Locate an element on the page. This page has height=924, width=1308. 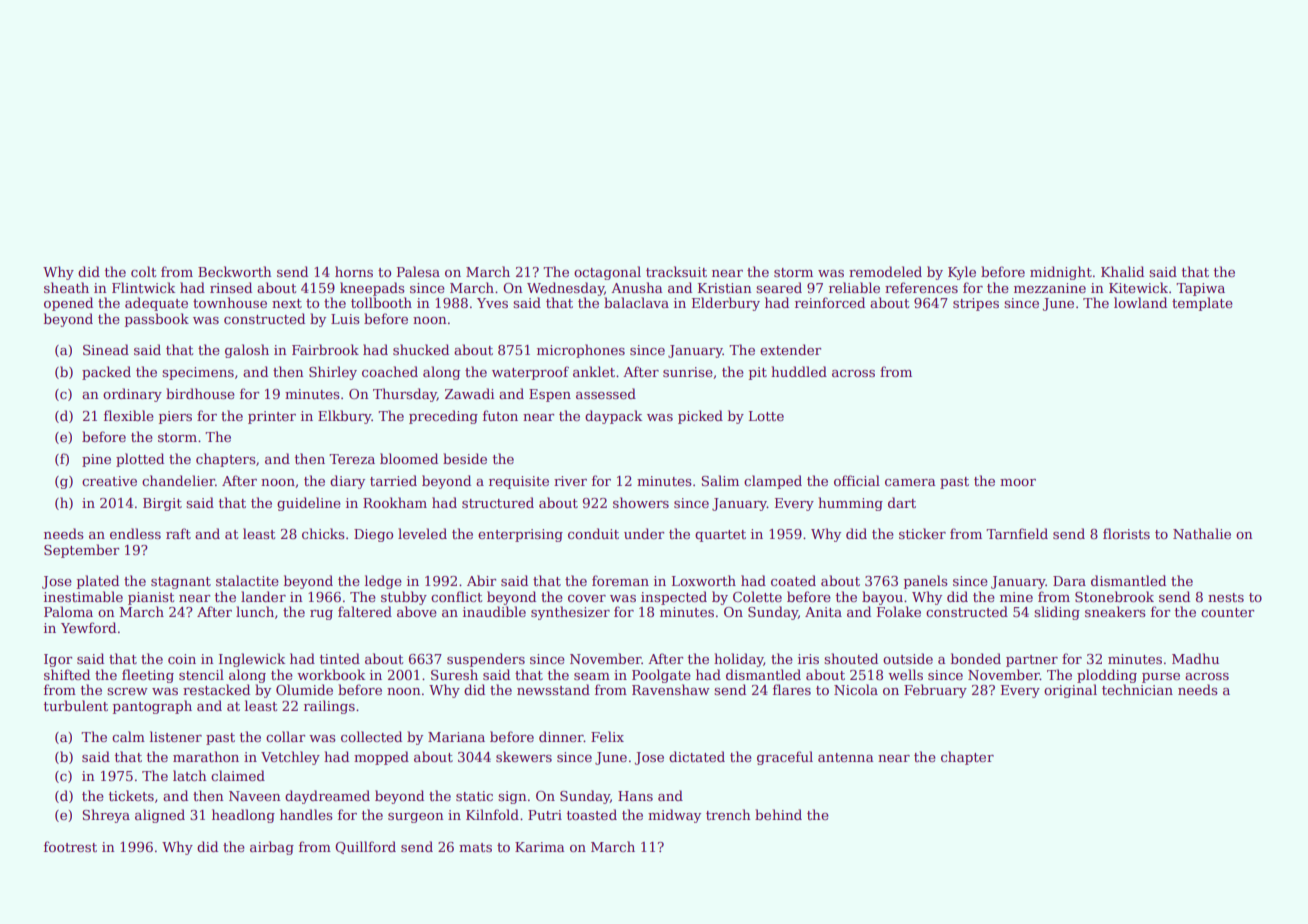
sliding is located at coordinates (1057, 613).
